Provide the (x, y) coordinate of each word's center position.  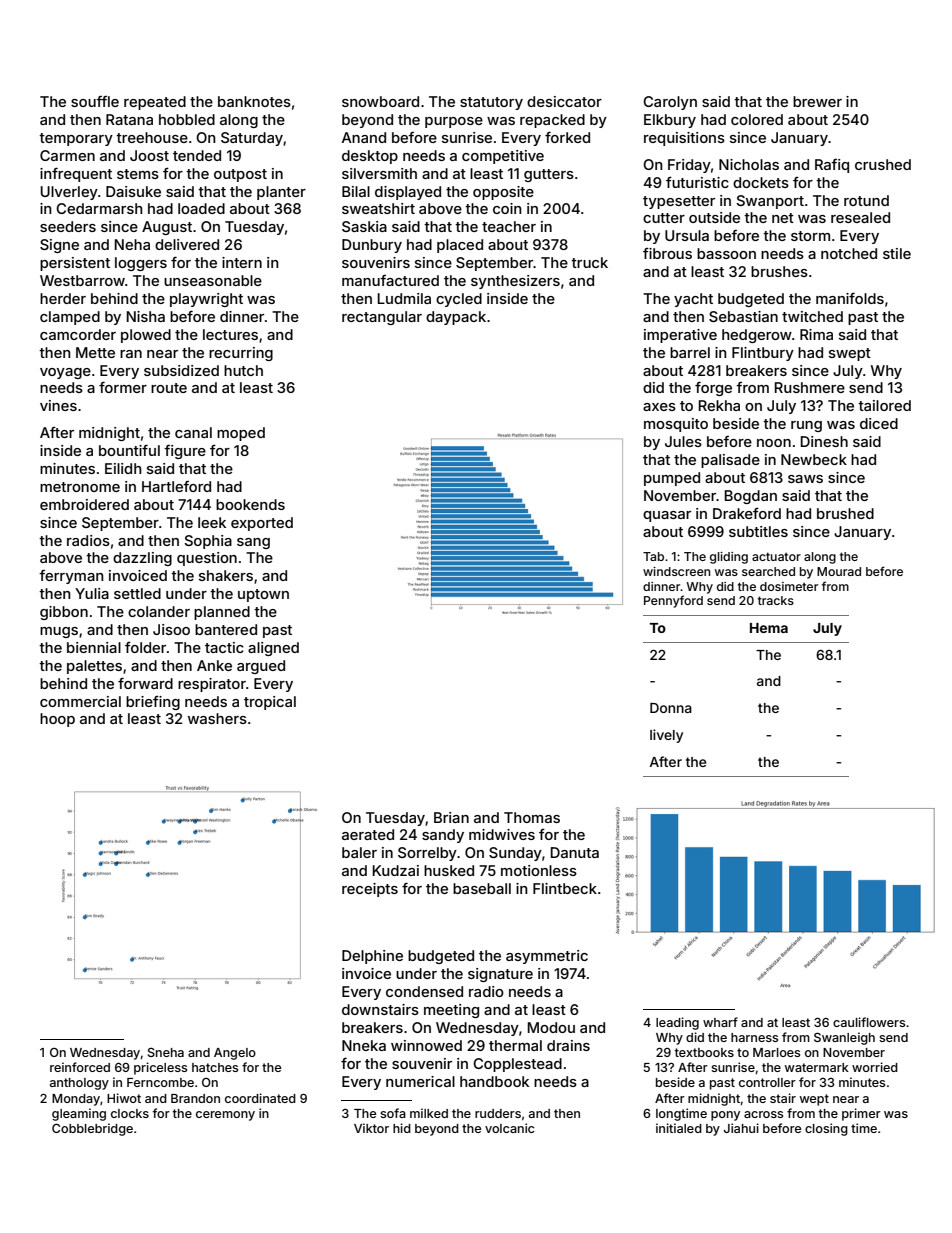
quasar (667, 516)
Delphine (372, 957)
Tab (653, 556)
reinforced (80, 1067)
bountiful (129, 450)
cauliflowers (869, 1022)
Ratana (129, 119)
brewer (817, 101)
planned (222, 613)
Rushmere (810, 387)
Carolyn (670, 103)
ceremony (225, 1116)
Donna (671, 708)
